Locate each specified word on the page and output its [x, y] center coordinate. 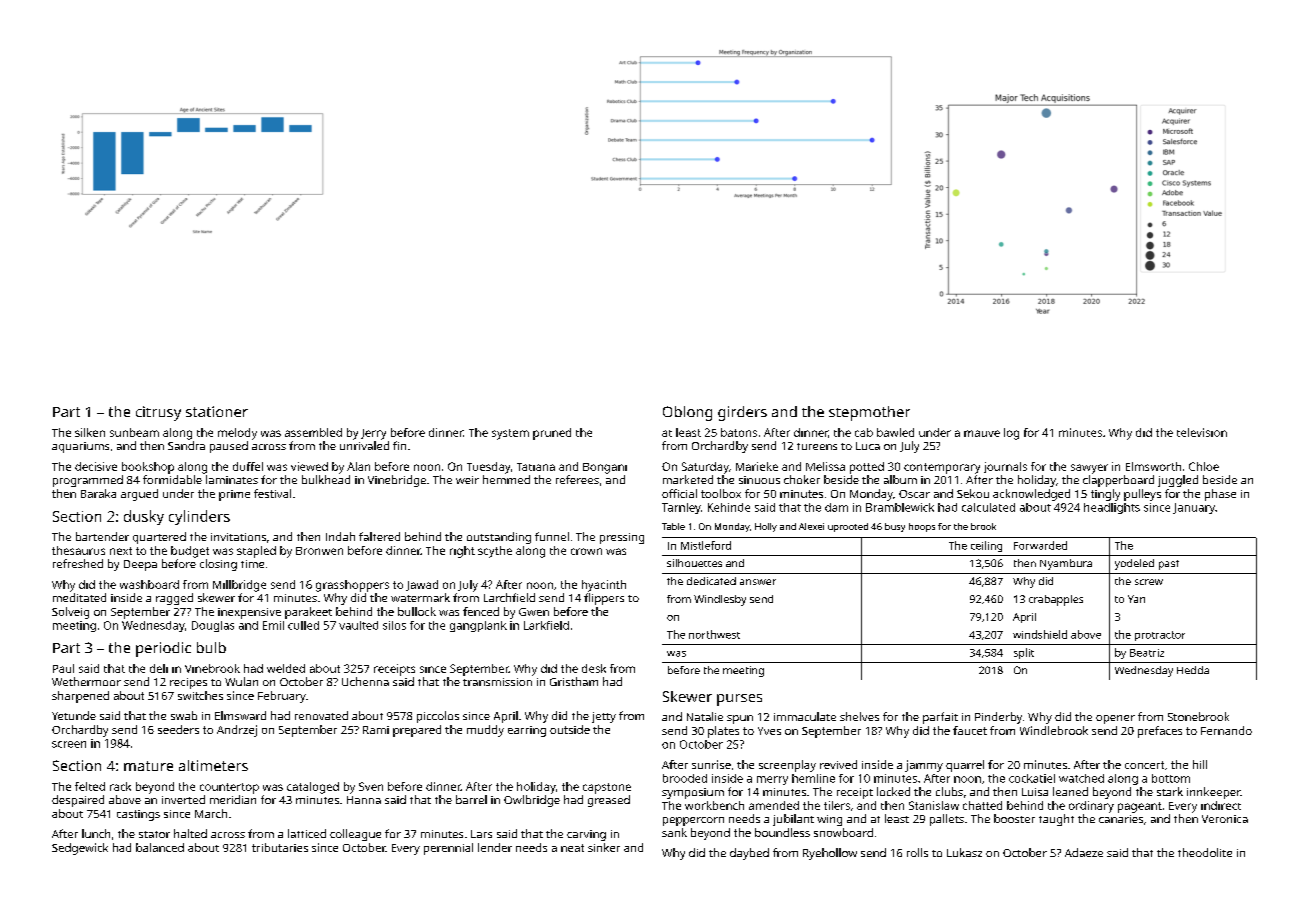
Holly [766, 527]
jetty [604, 717]
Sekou [973, 493]
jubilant [793, 820]
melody [237, 434]
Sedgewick [80, 849]
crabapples [1056, 600]
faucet [970, 730]
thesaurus [78, 550]
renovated [321, 715]
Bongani [605, 468]
